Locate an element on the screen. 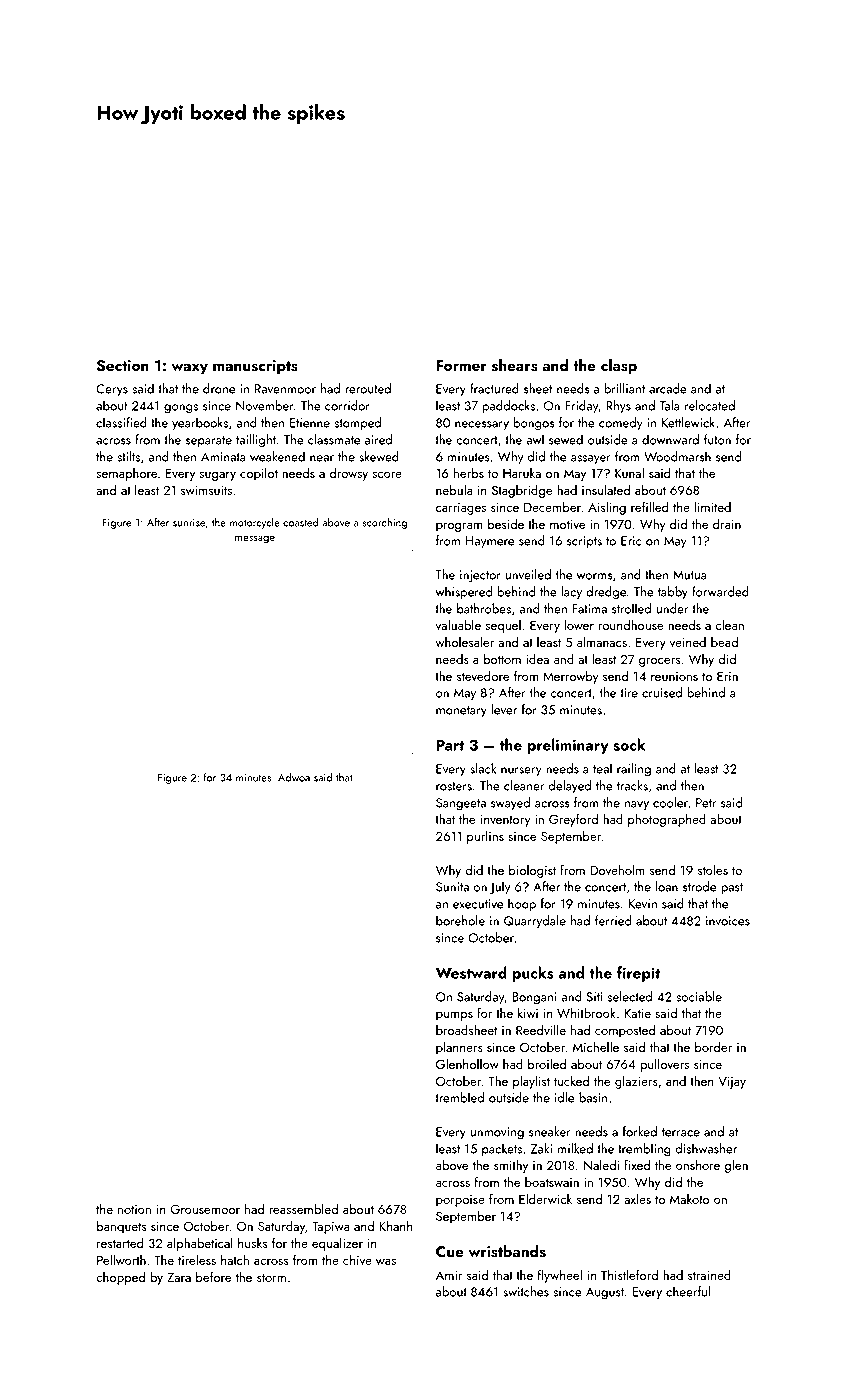 The image size is (849, 1400). Adwoa is located at coordinates (294, 777).
